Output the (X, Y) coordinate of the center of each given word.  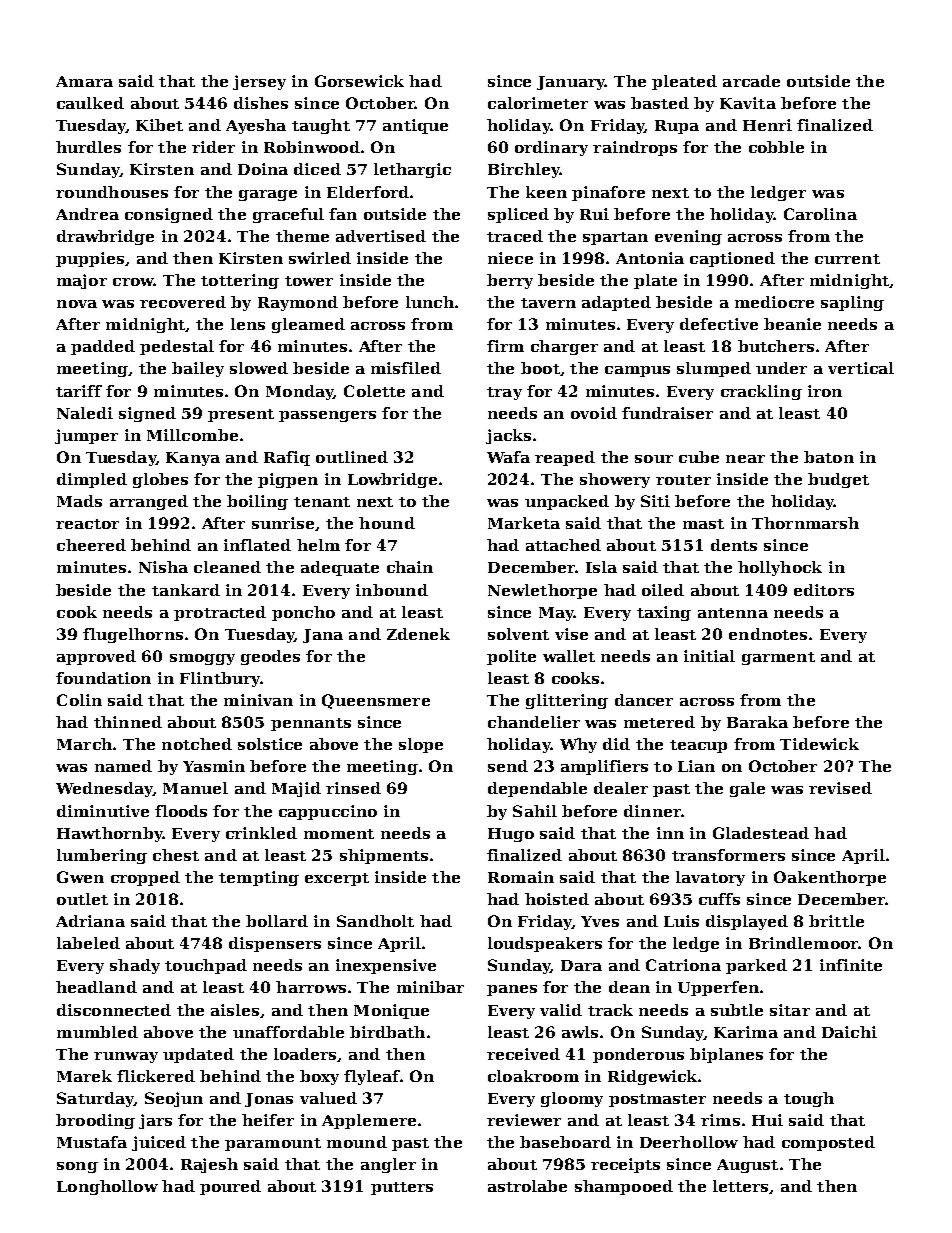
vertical (861, 368)
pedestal (177, 347)
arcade (751, 81)
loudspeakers (545, 944)
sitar (790, 1010)
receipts (625, 1165)
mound (357, 1142)
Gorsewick (359, 81)
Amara (84, 81)
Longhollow (107, 1187)
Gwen (80, 877)
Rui (594, 214)
